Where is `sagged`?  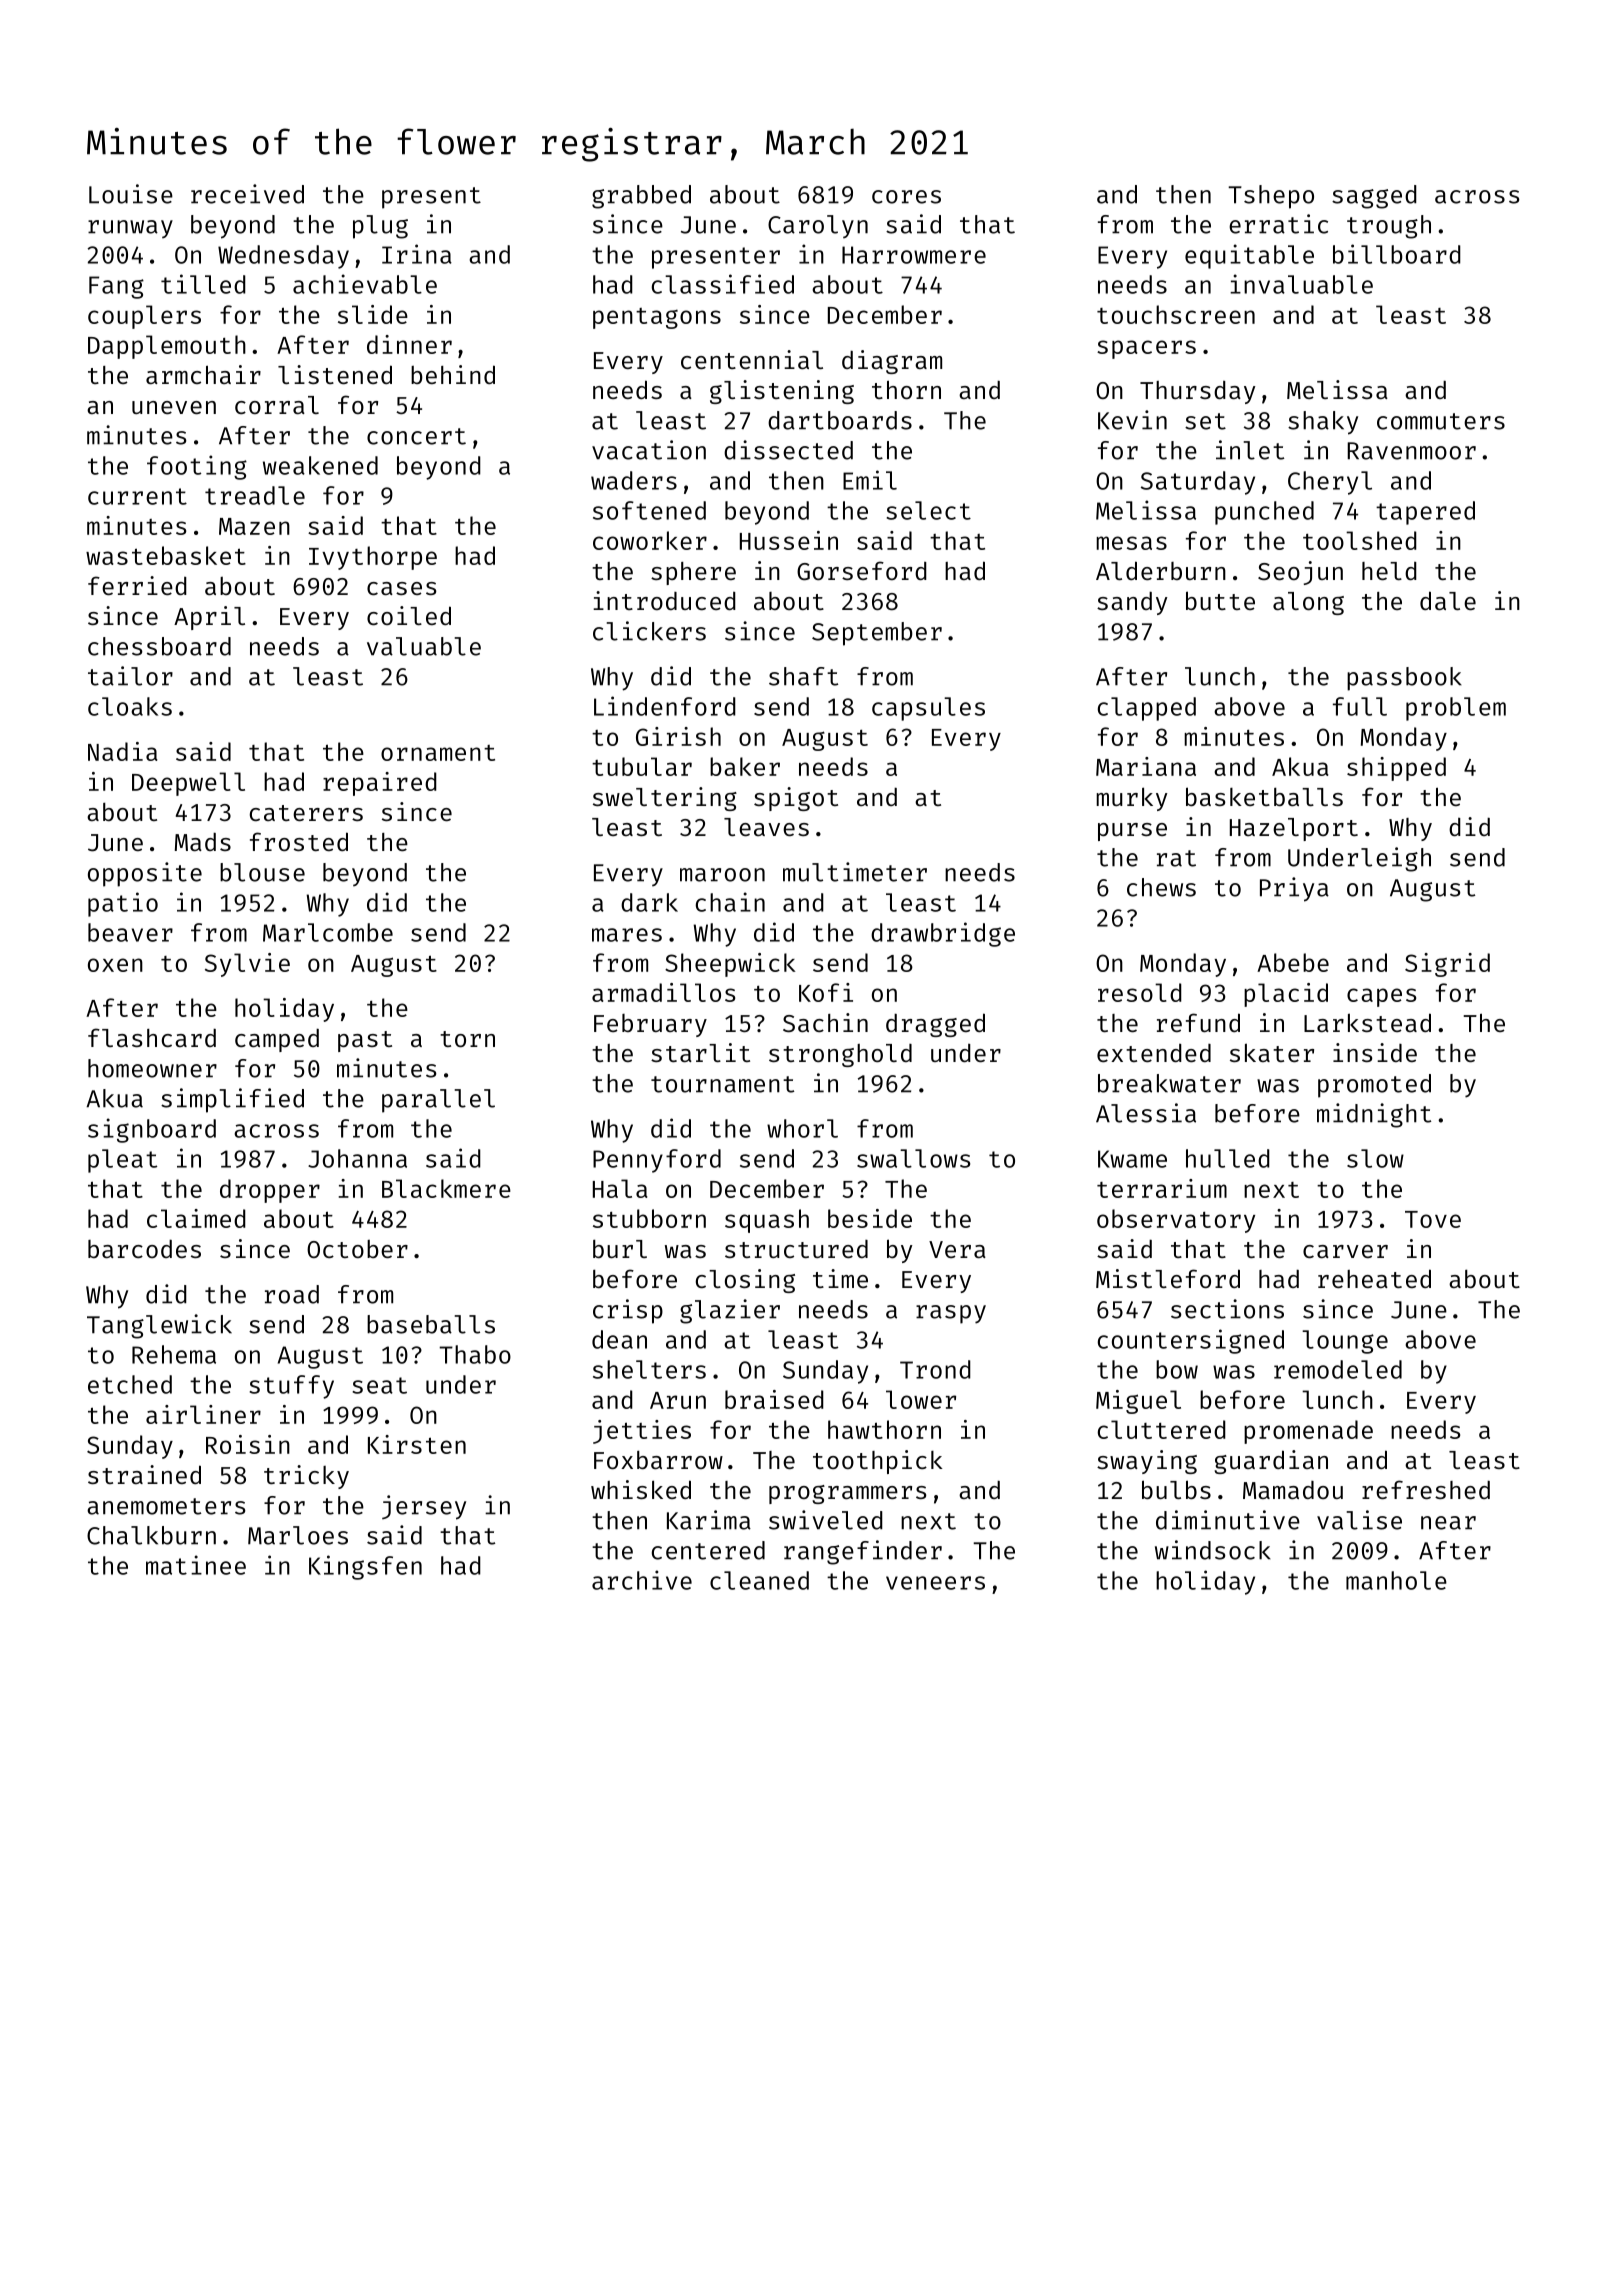
sagged is located at coordinates (1374, 197).
